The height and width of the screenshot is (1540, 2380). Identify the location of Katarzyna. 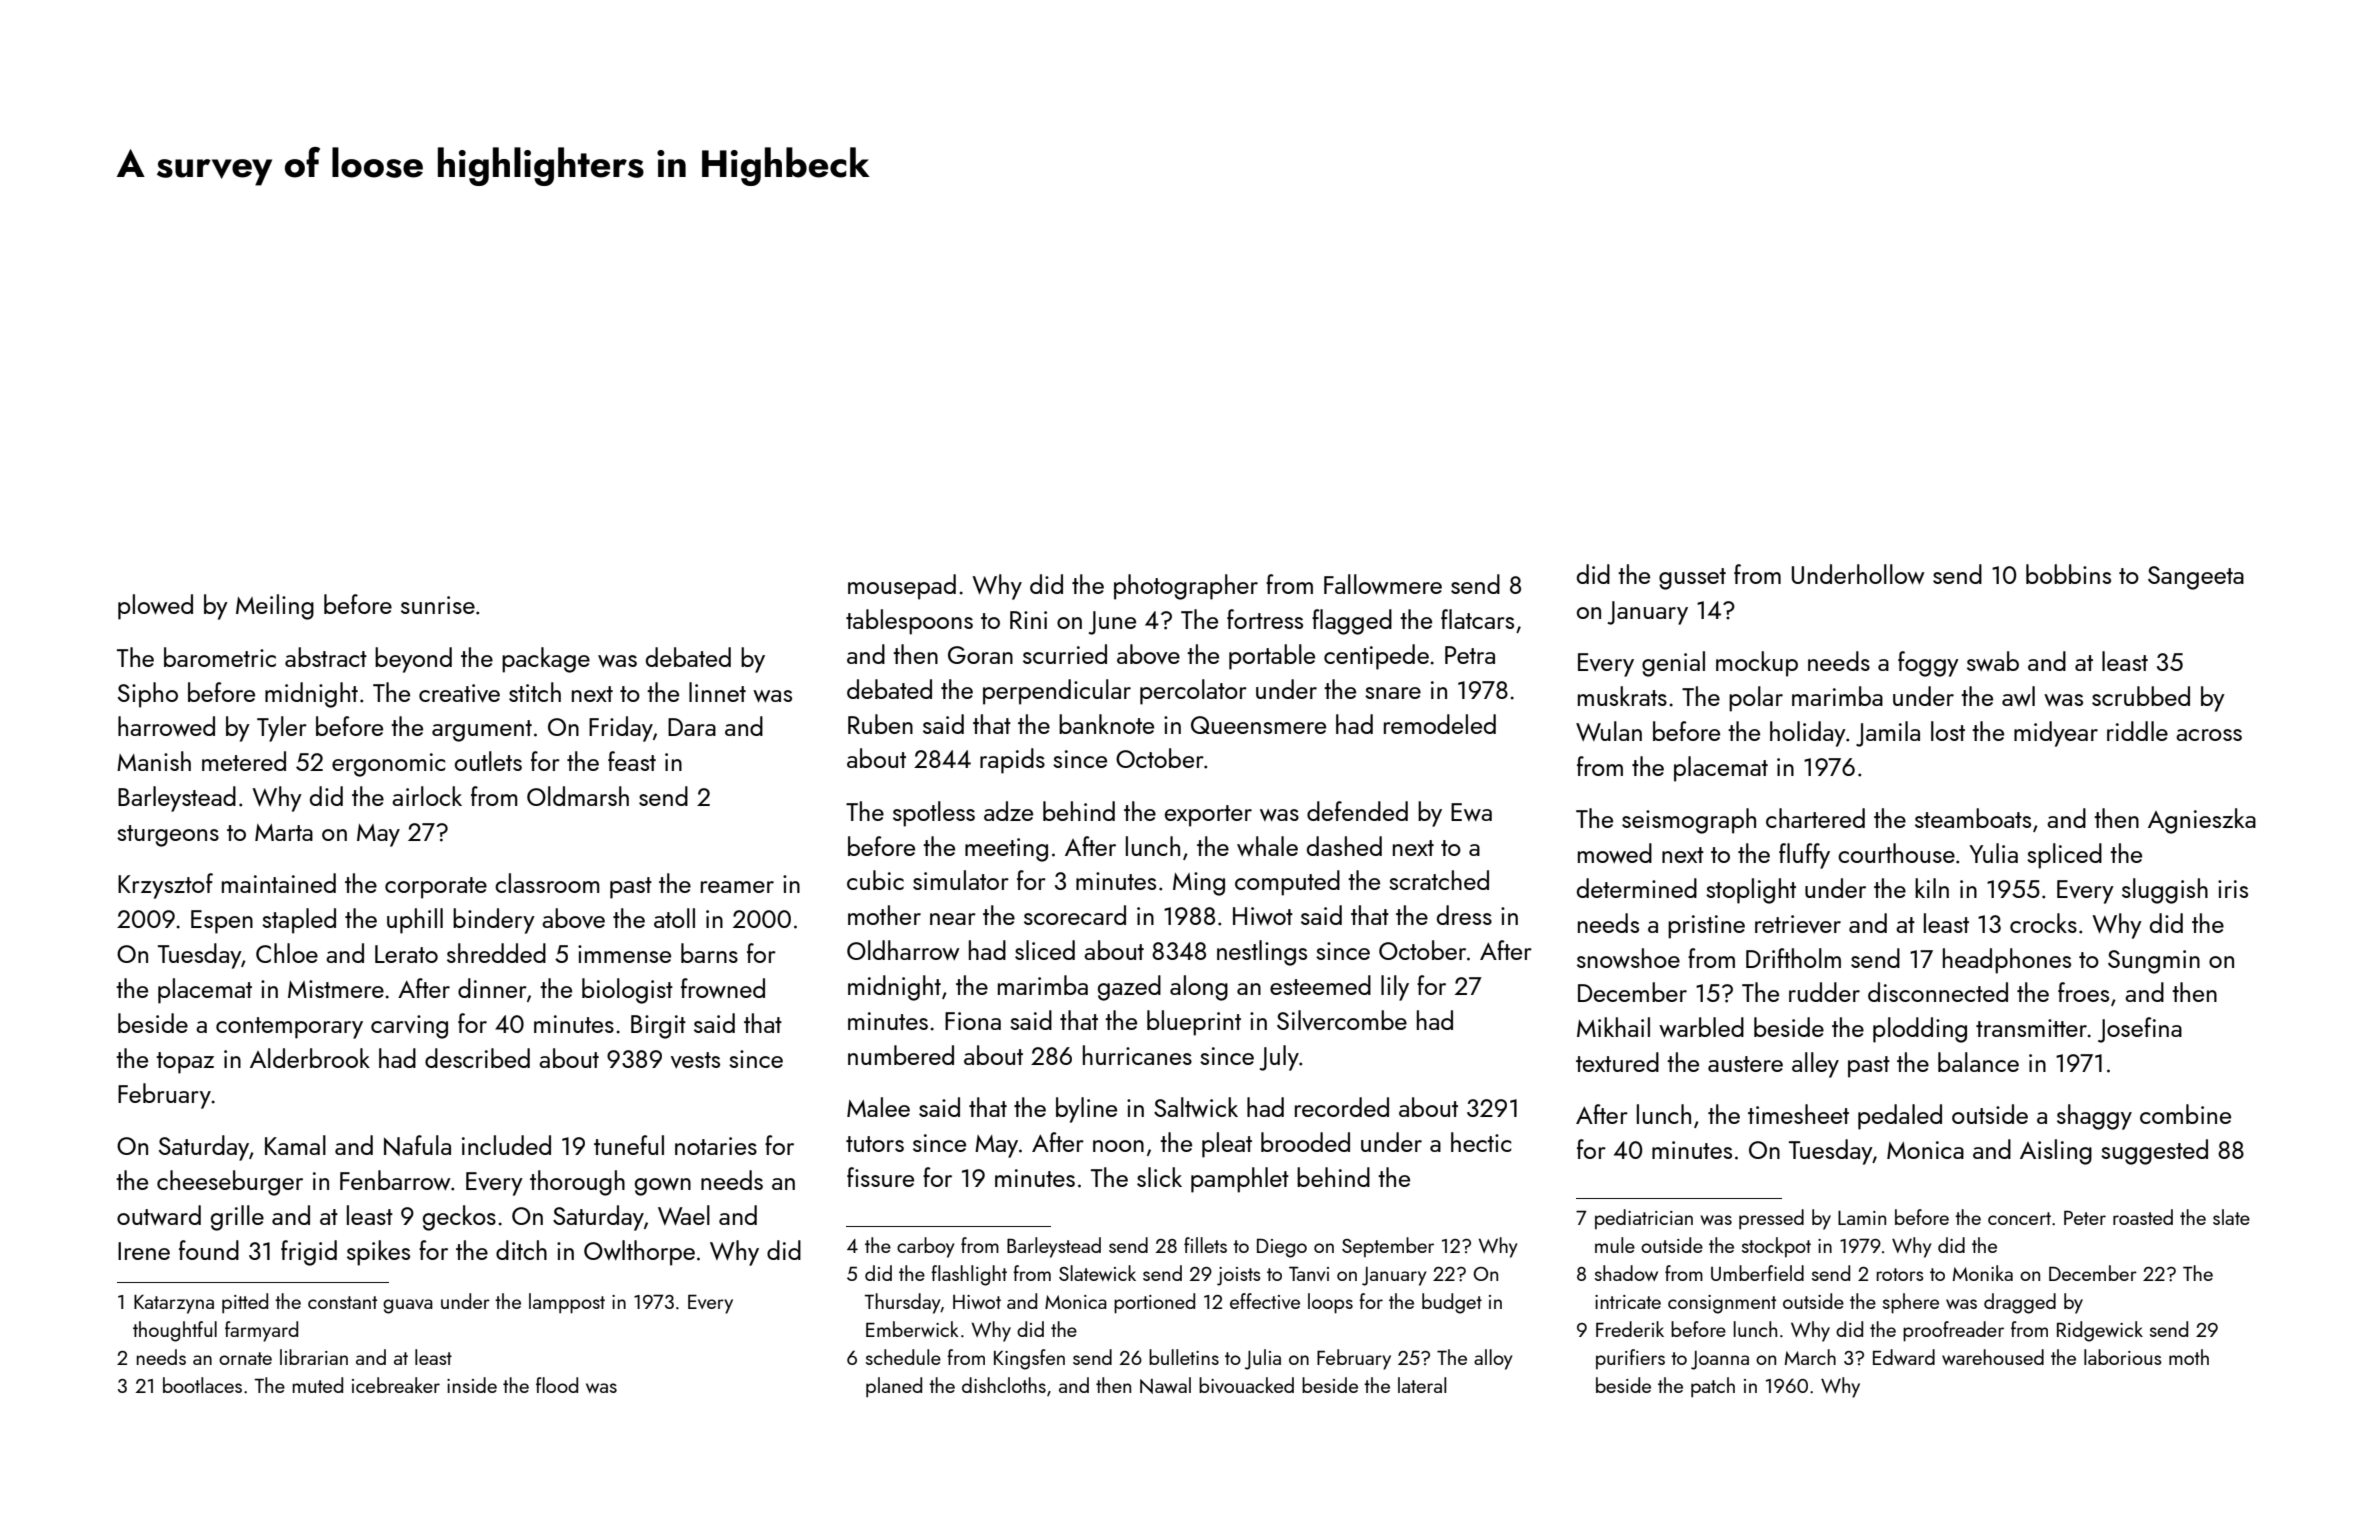
(174, 1304).
